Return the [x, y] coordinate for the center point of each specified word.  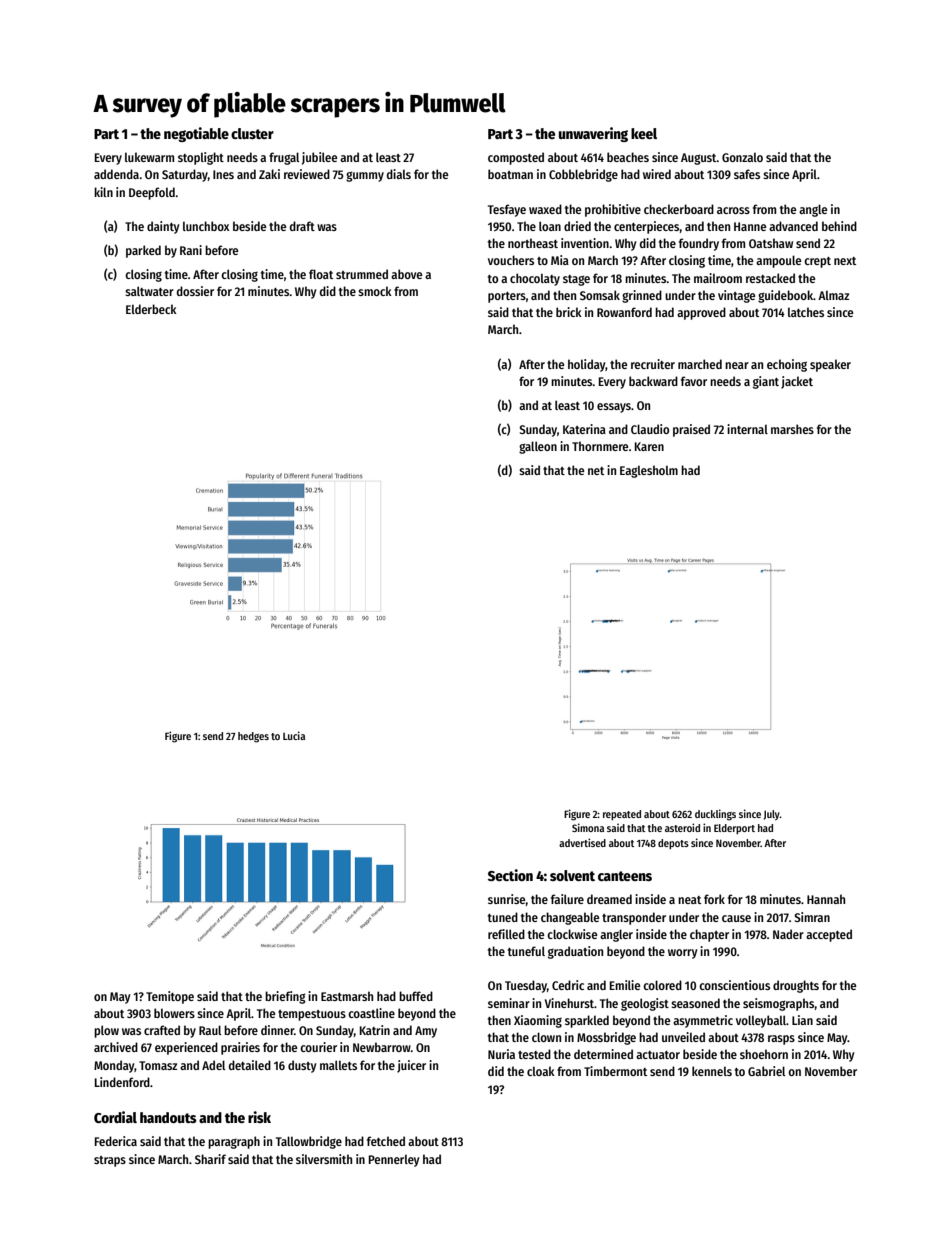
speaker [830, 365]
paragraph [234, 1142]
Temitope [170, 997]
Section [510, 875]
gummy [365, 176]
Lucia [294, 735]
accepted [829, 935]
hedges [253, 737]
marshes [792, 429]
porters [507, 297]
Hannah [826, 899]
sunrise [507, 899]
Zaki [269, 174]
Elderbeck [151, 309]
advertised [582, 842]
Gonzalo [742, 157]
